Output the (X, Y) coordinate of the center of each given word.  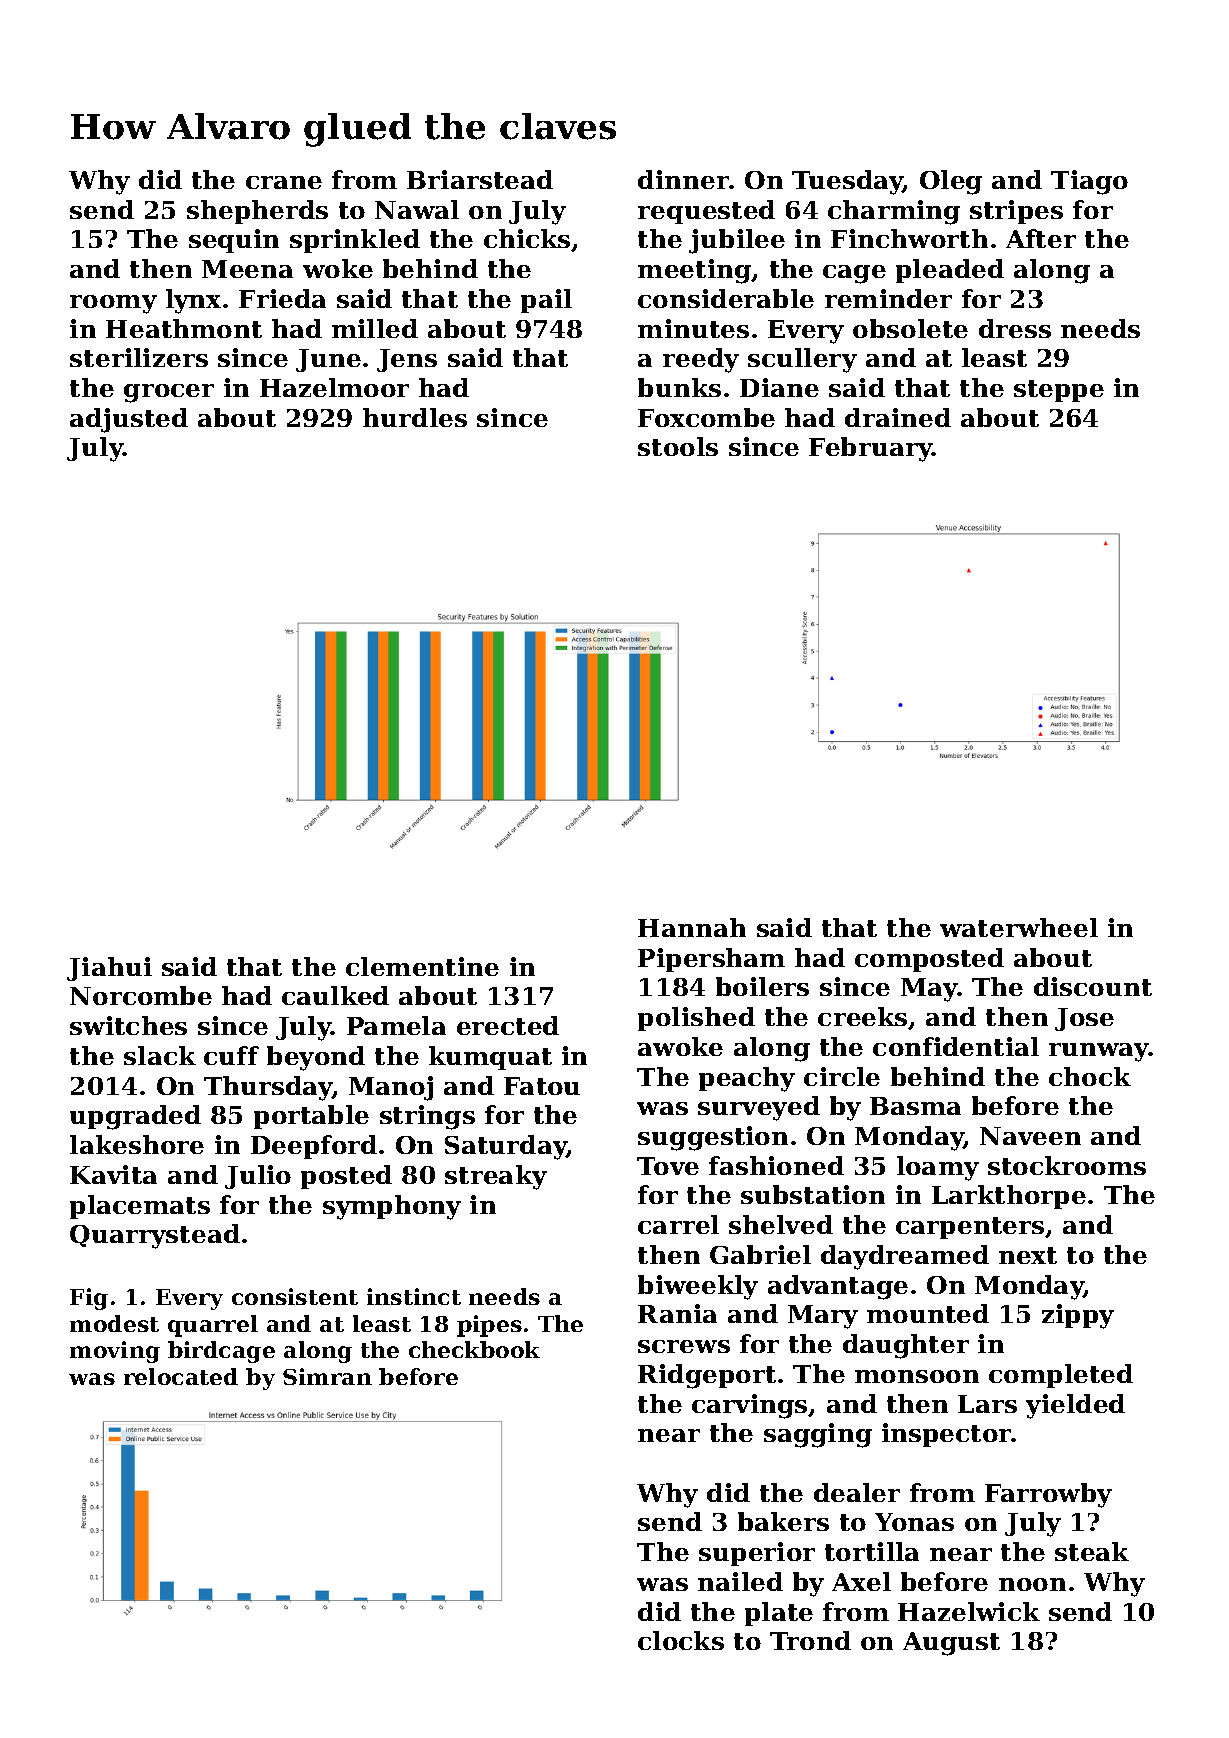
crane (284, 182)
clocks (681, 1640)
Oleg (951, 182)
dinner (683, 179)
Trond (810, 1640)
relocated (181, 1376)
